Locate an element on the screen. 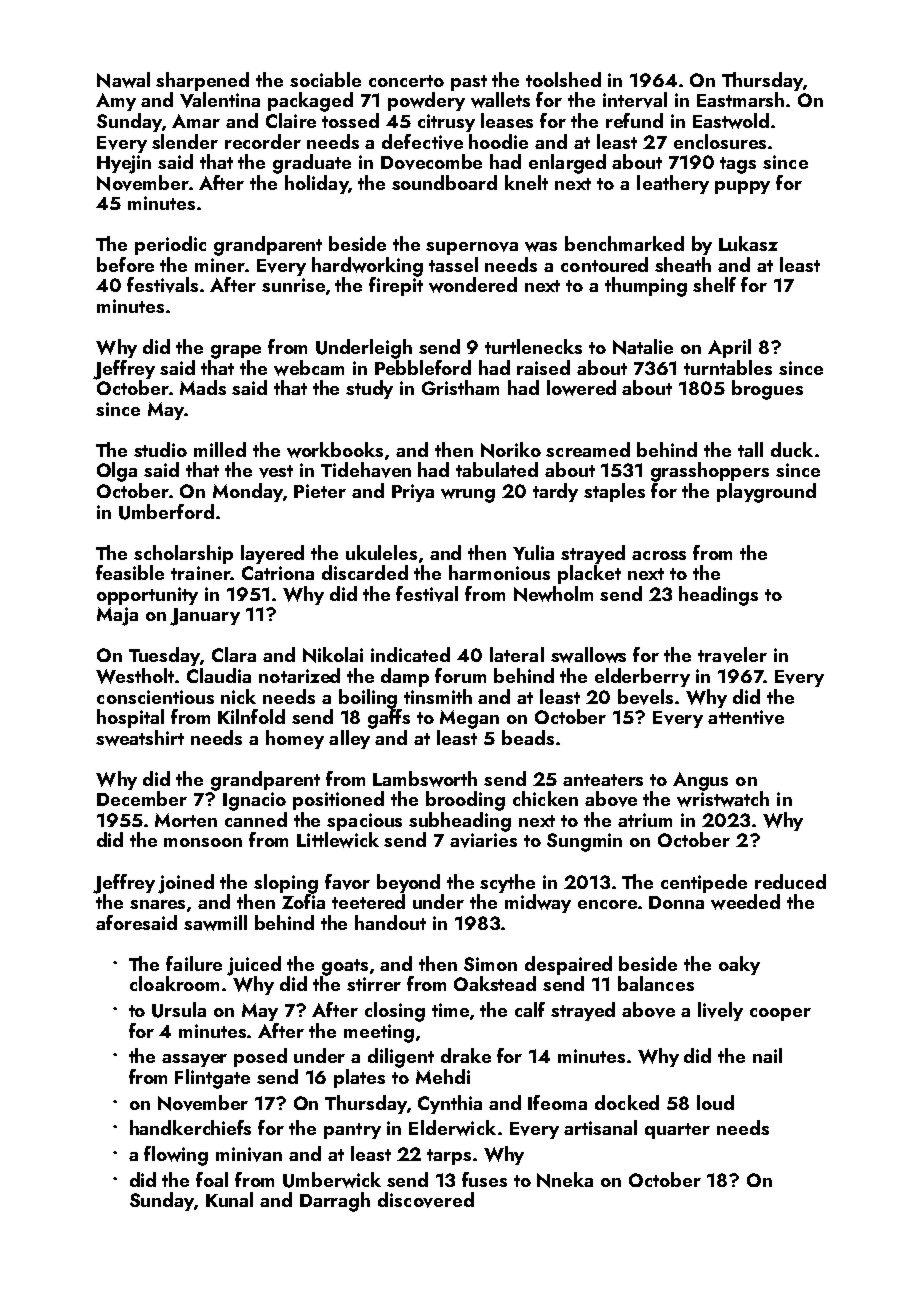 This screenshot has width=924, height=1308. Nawal is located at coordinates (123, 80).
